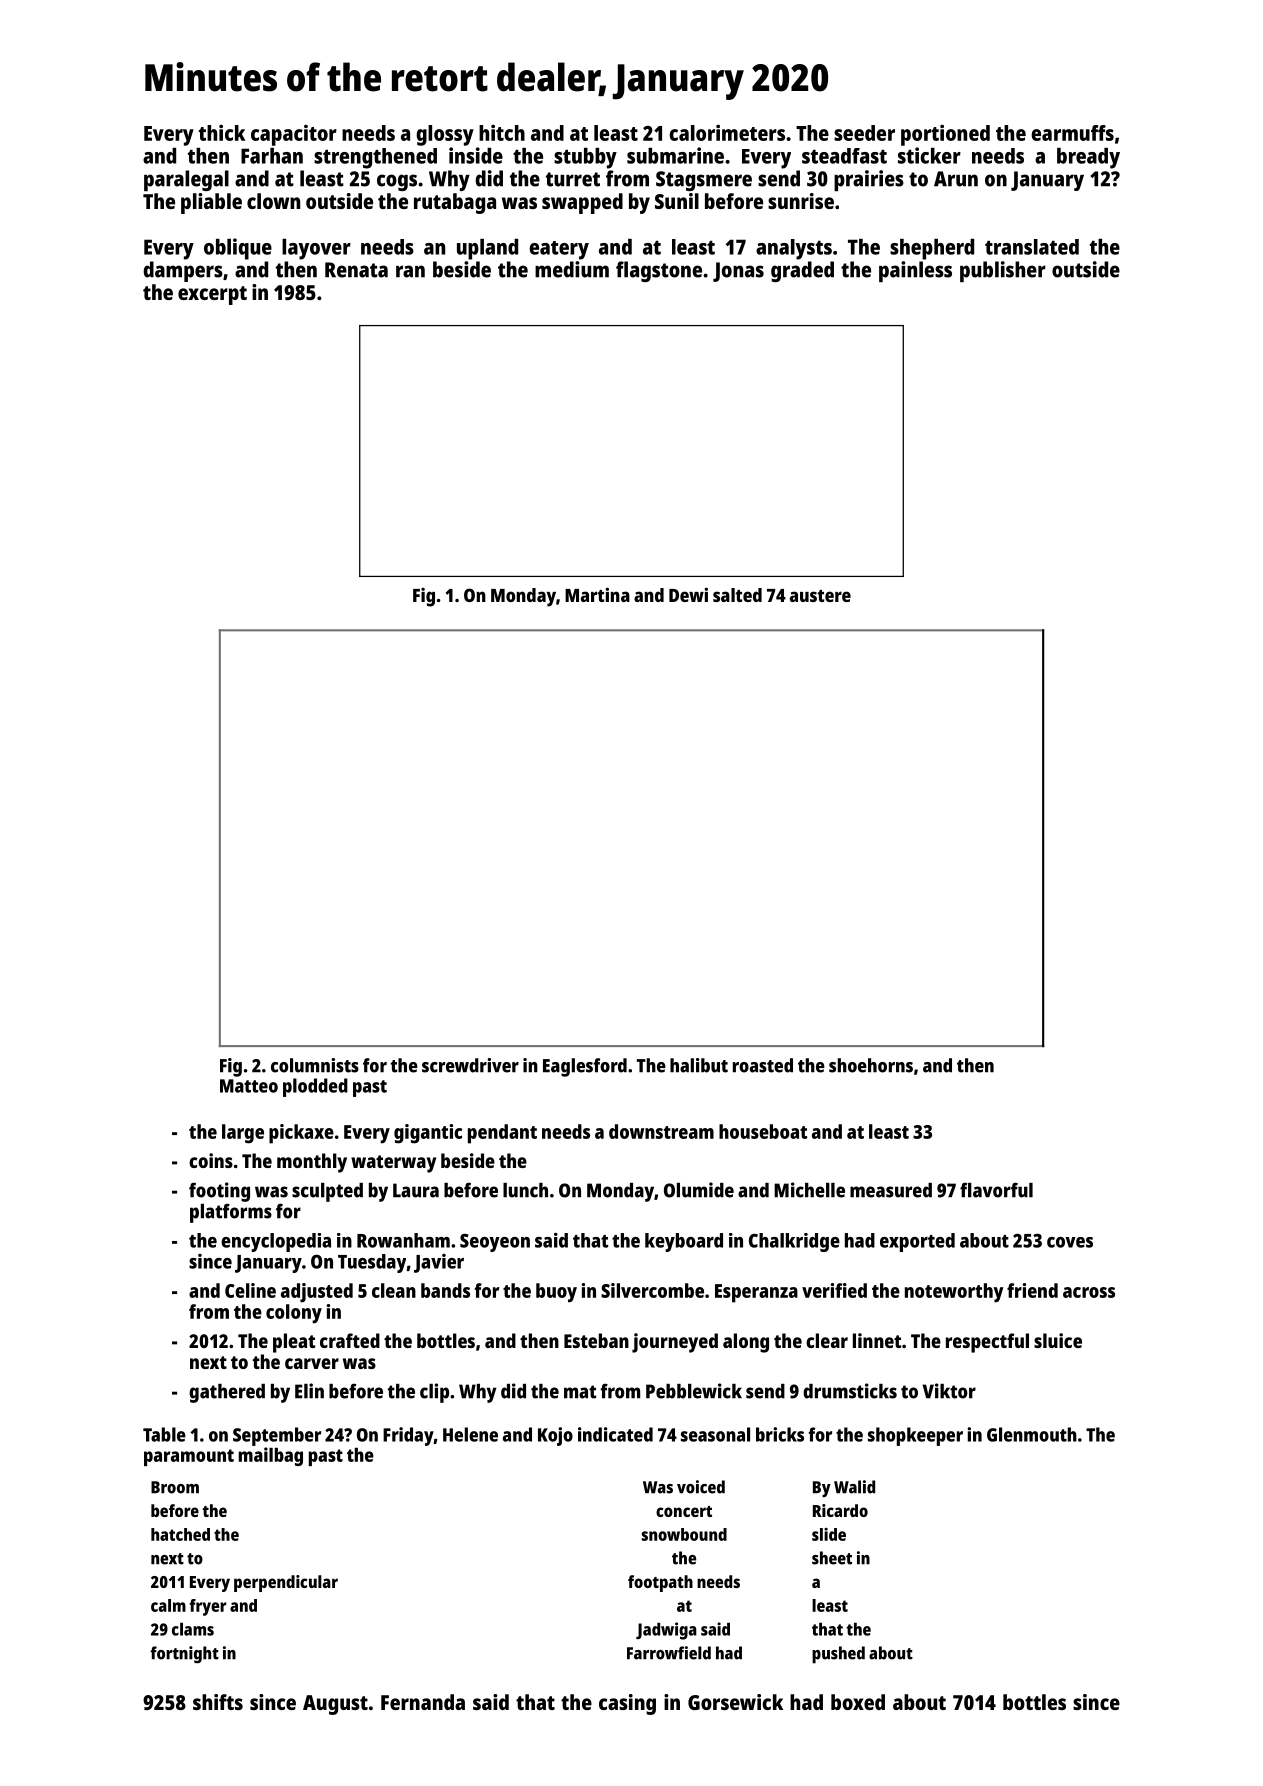  What do you see at coordinates (699, 1190) in the screenshot?
I see `Olumide` at bounding box center [699, 1190].
